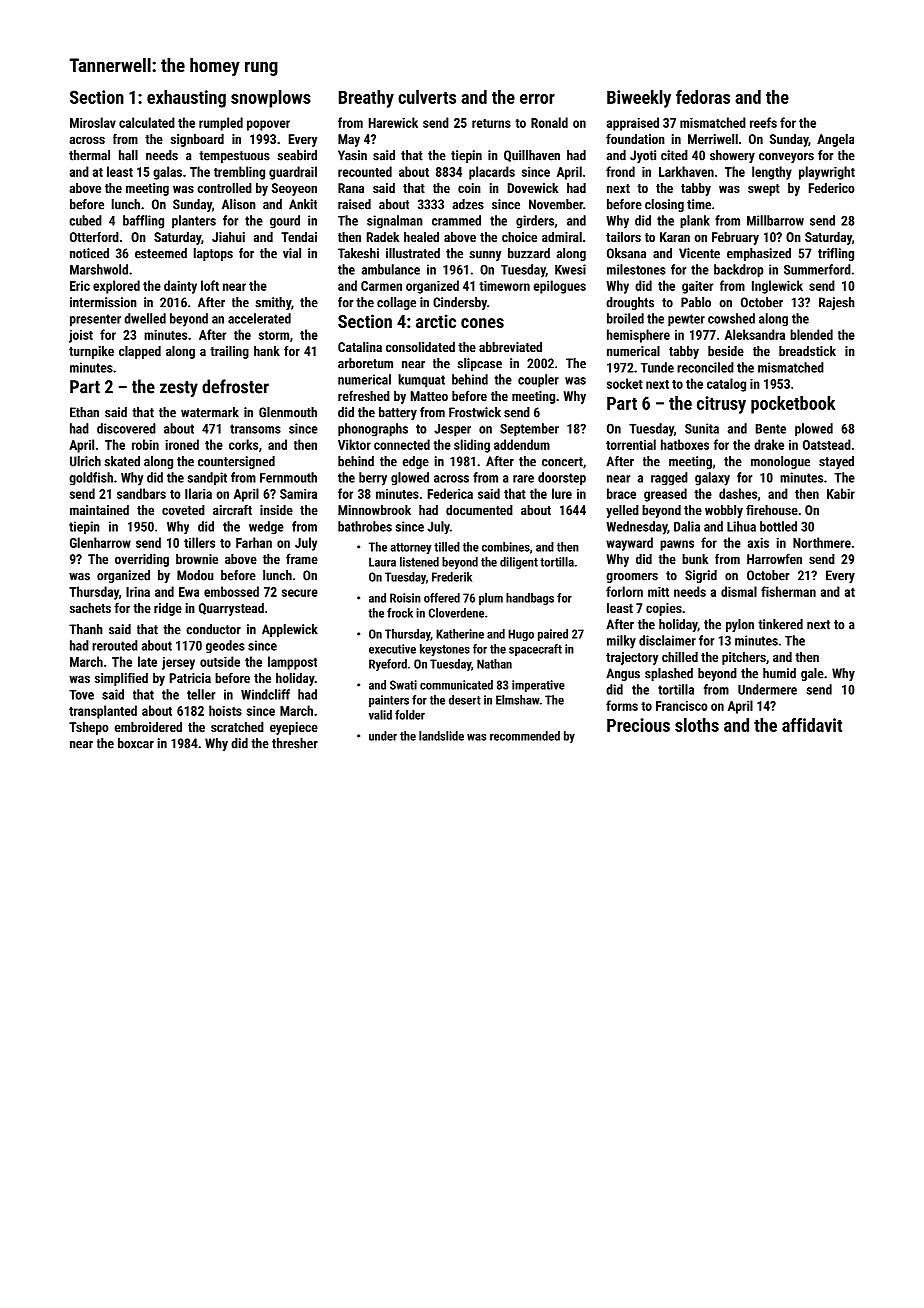 Image resolution: width=924 pixels, height=1308 pixels. Describe the element at coordinates (639, 99) in the screenshot. I see `Biweekly` at that location.
